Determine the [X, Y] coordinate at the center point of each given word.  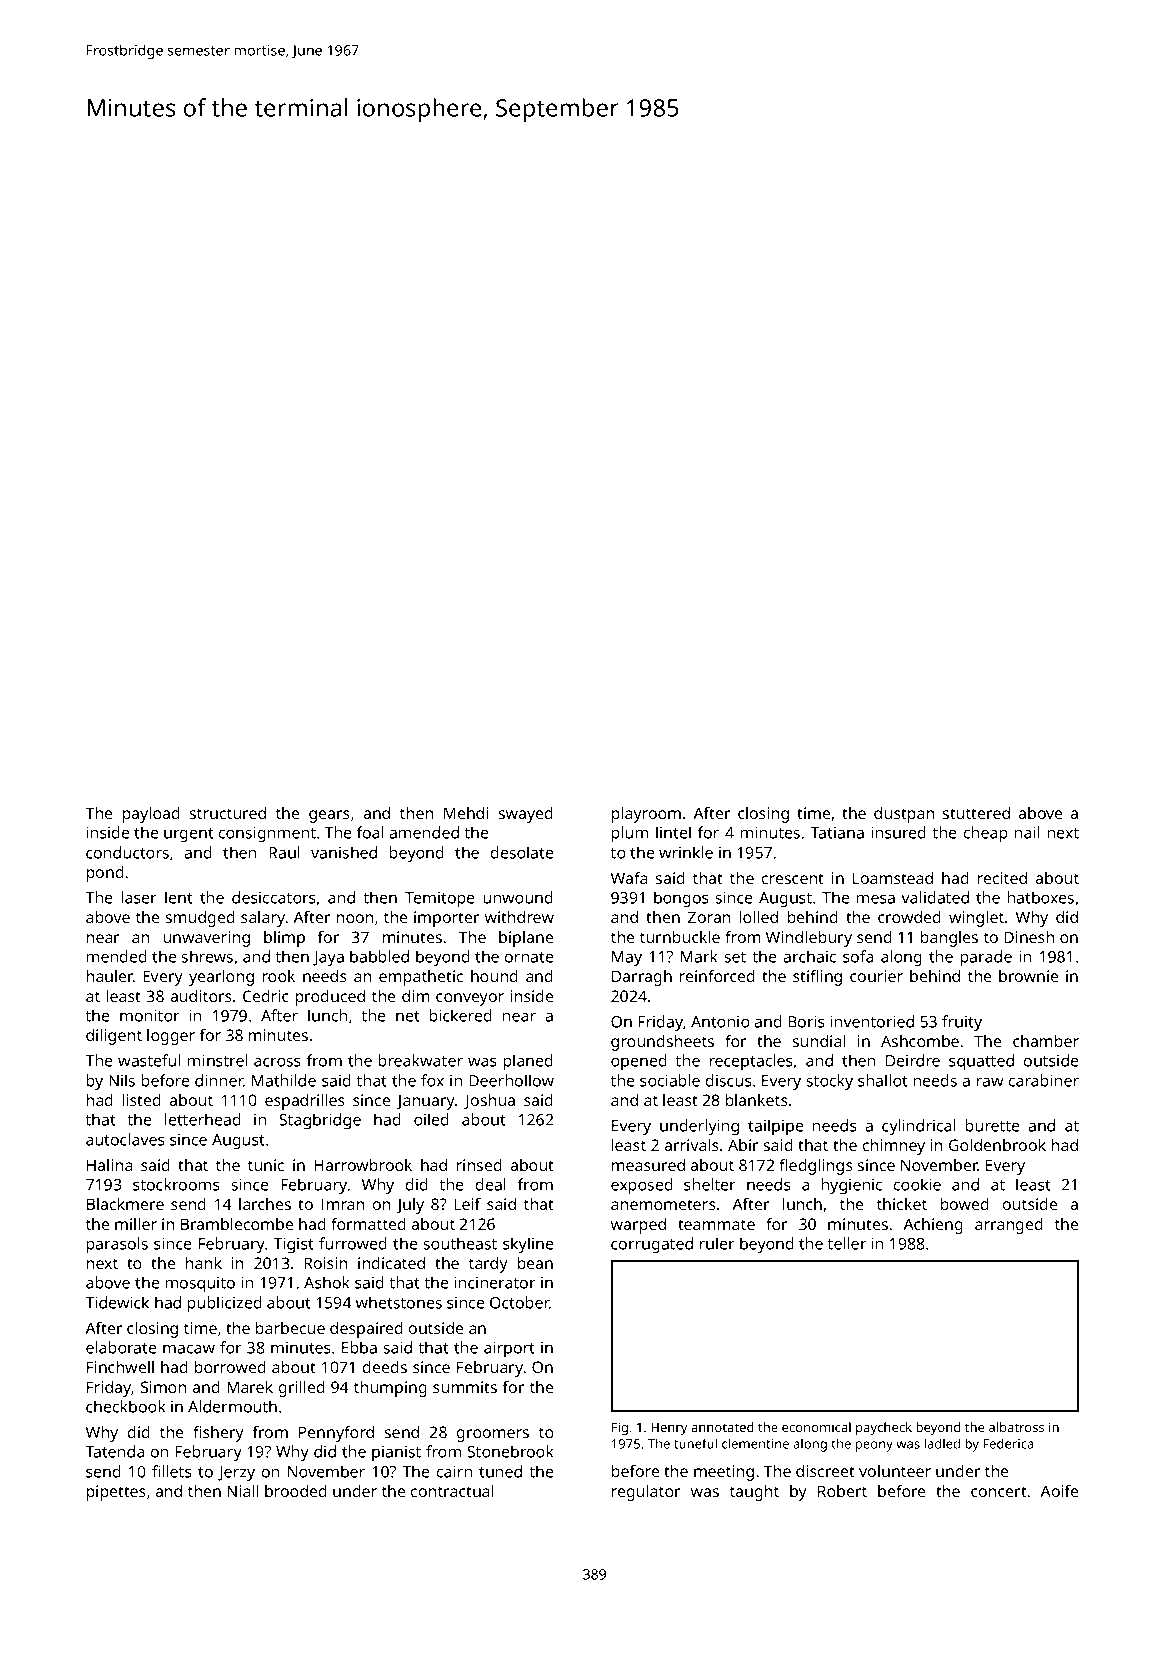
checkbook [126, 1406]
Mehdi [466, 813]
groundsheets [662, 1043]
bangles [949, 939]
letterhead [203, 1119]
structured [228, 813]
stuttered [976, 813]
